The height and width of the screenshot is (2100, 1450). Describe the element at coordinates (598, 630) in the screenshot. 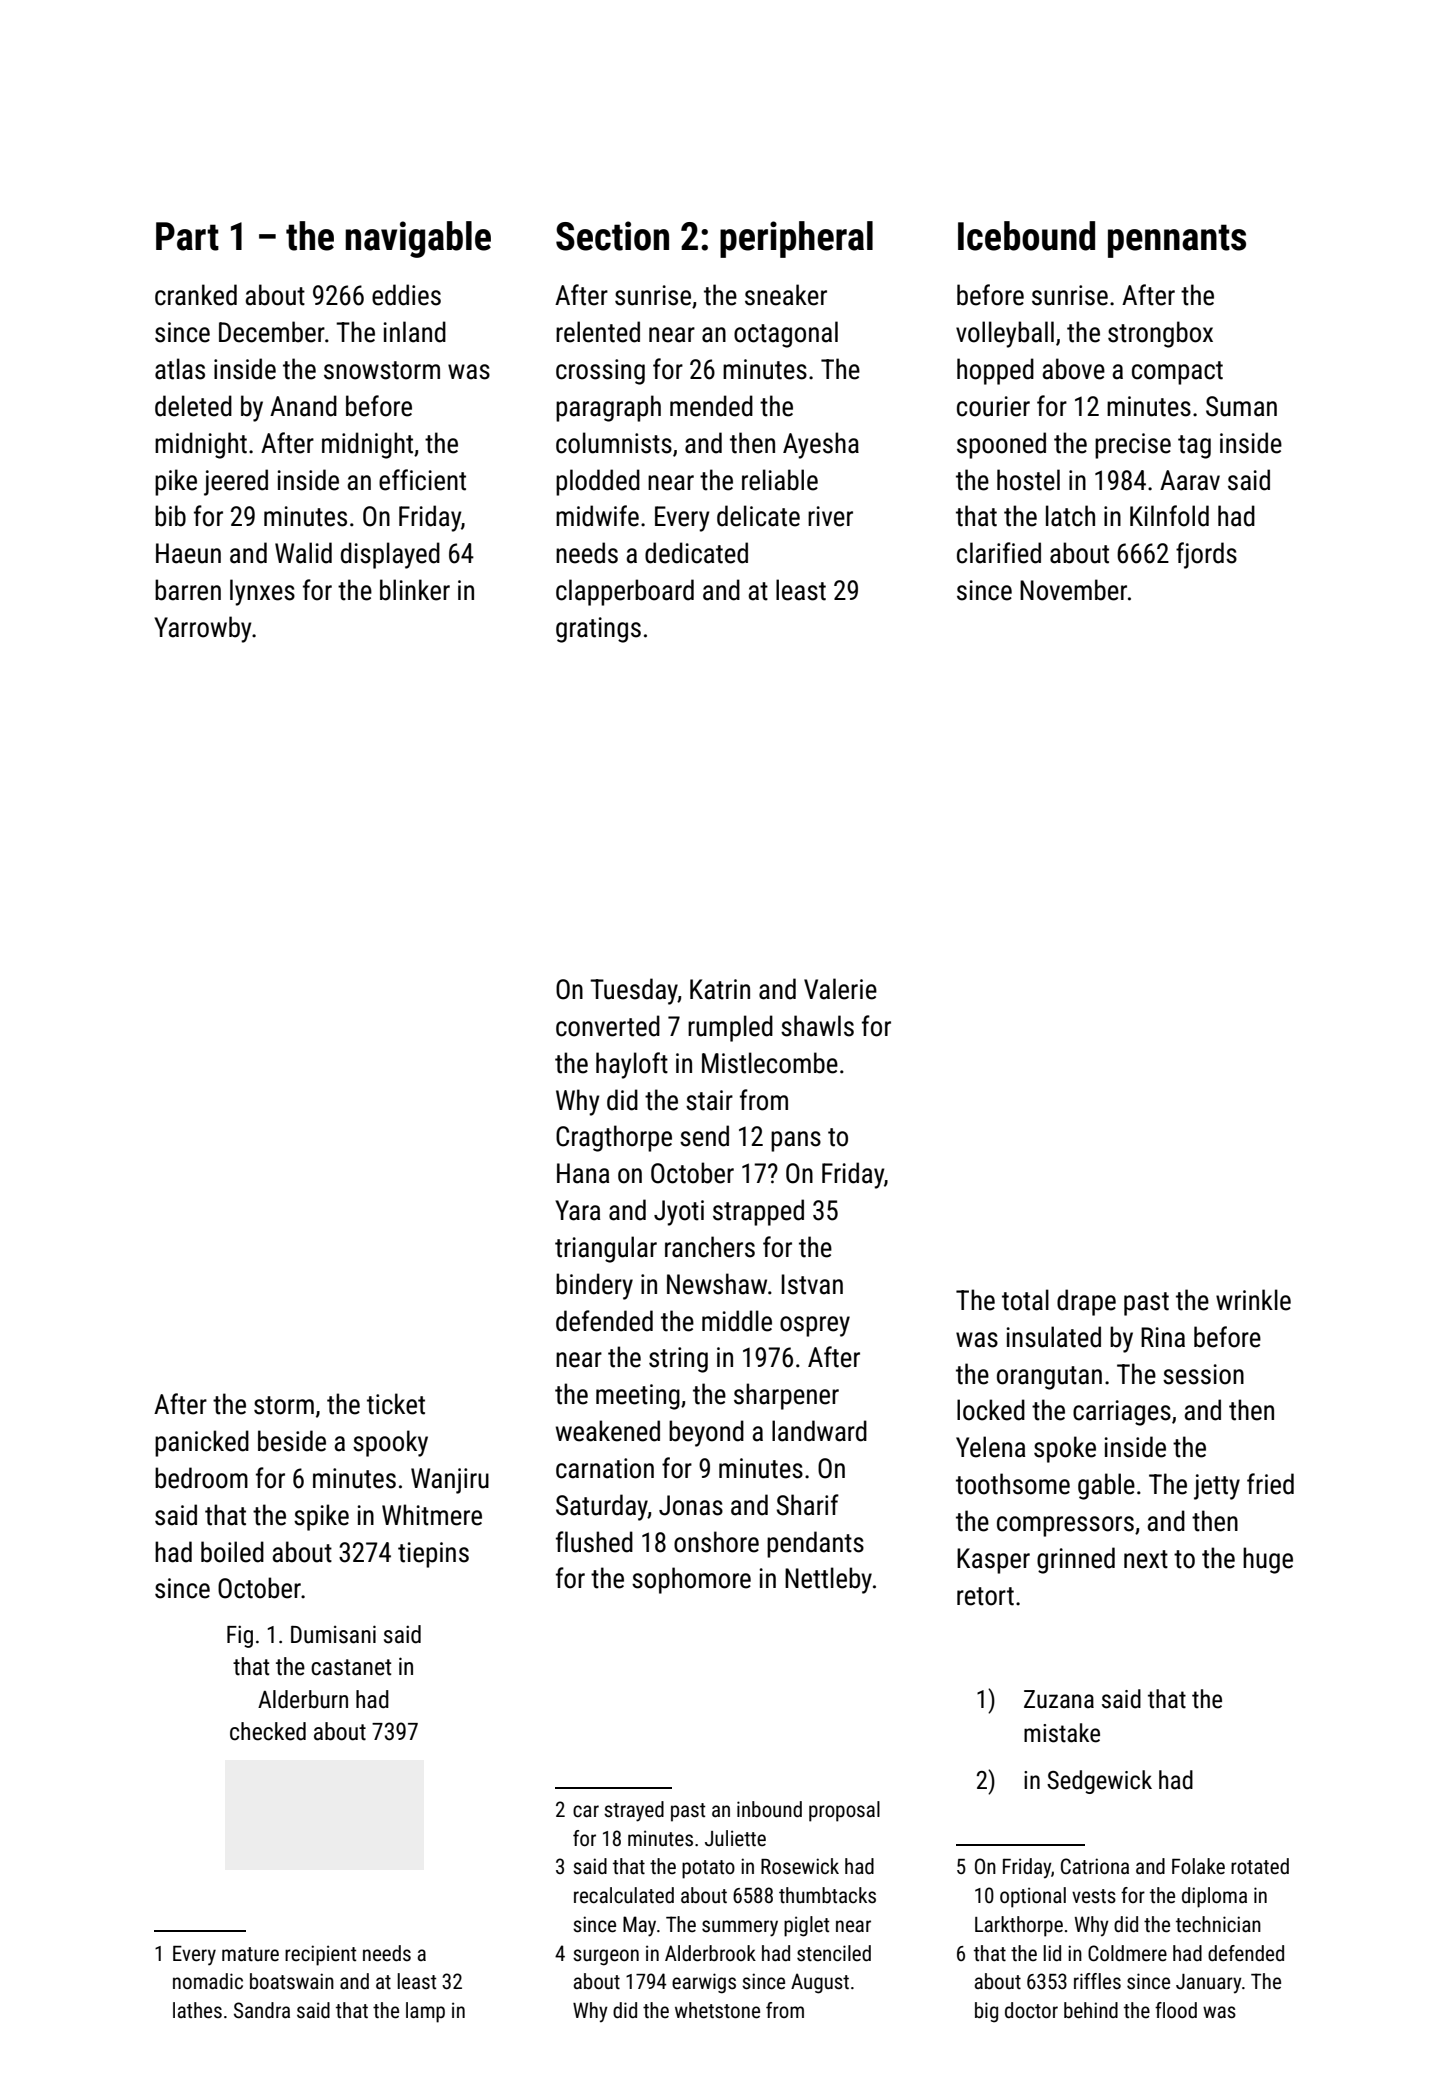

I see `gratings` at that location.
